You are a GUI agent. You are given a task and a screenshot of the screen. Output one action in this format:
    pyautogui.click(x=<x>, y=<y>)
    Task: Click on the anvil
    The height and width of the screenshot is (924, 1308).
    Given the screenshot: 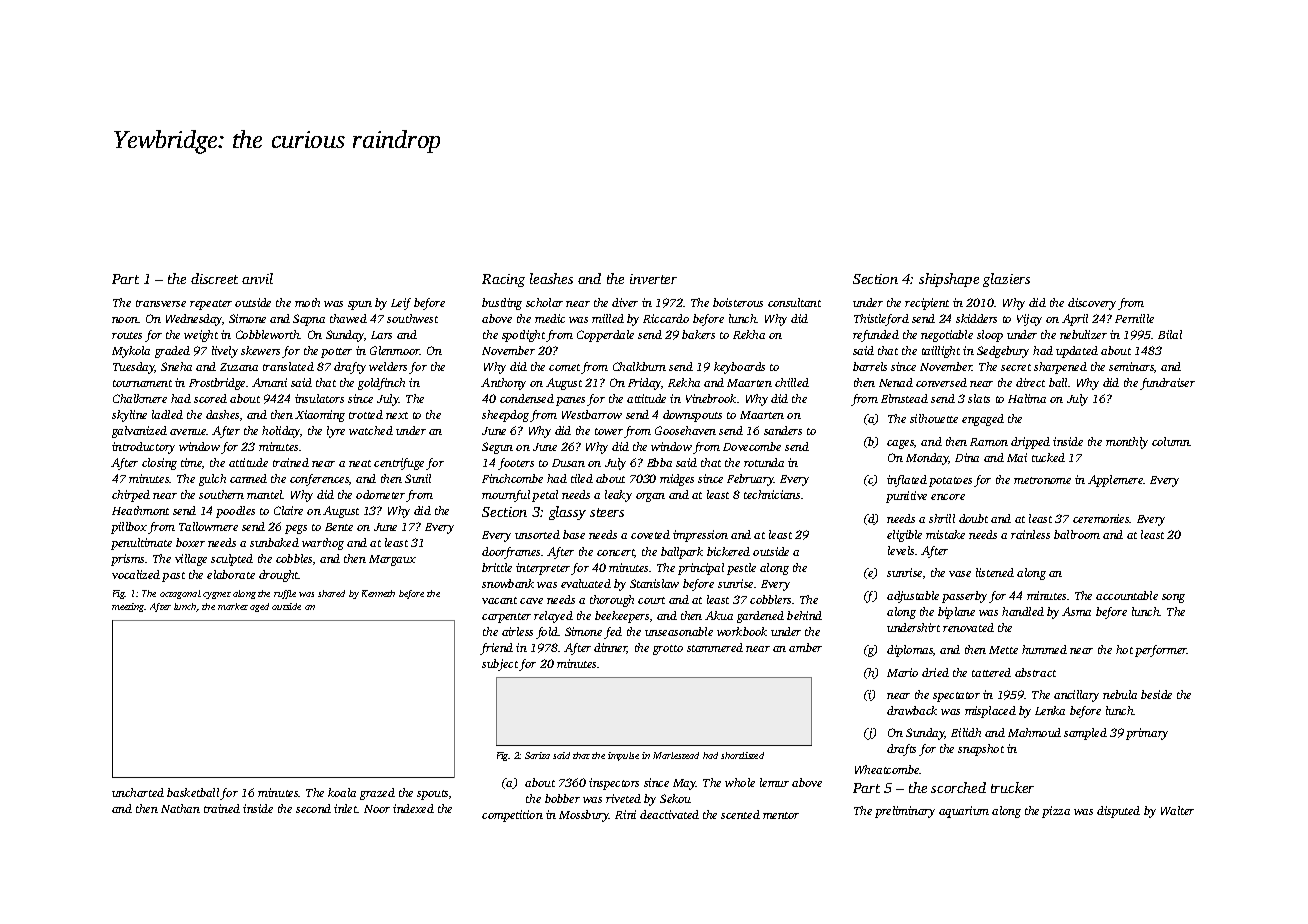 What is the action you would take?
    pyautogui.click(x=257, y=278)
